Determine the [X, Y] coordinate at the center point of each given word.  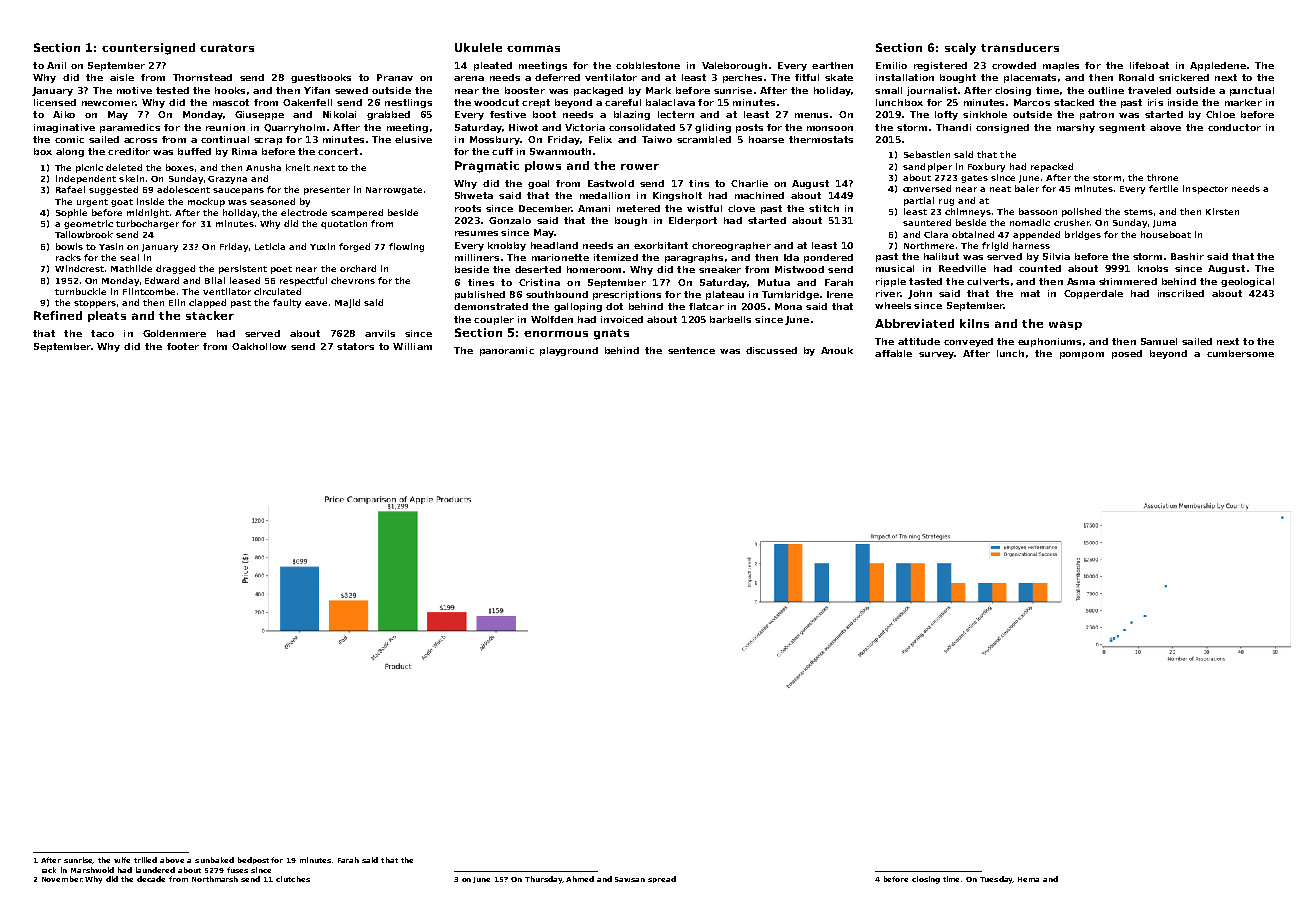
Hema [1028, 879]
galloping [578, 307]
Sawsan [630, 879]
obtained [973, 234]
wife [122, 860]
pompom [1082, 355]
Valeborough [734, 66]
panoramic [507, 351]
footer [183, 346]
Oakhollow [259, 346]
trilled [145, 860]
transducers [1020, 47]
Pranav [395, 77]
